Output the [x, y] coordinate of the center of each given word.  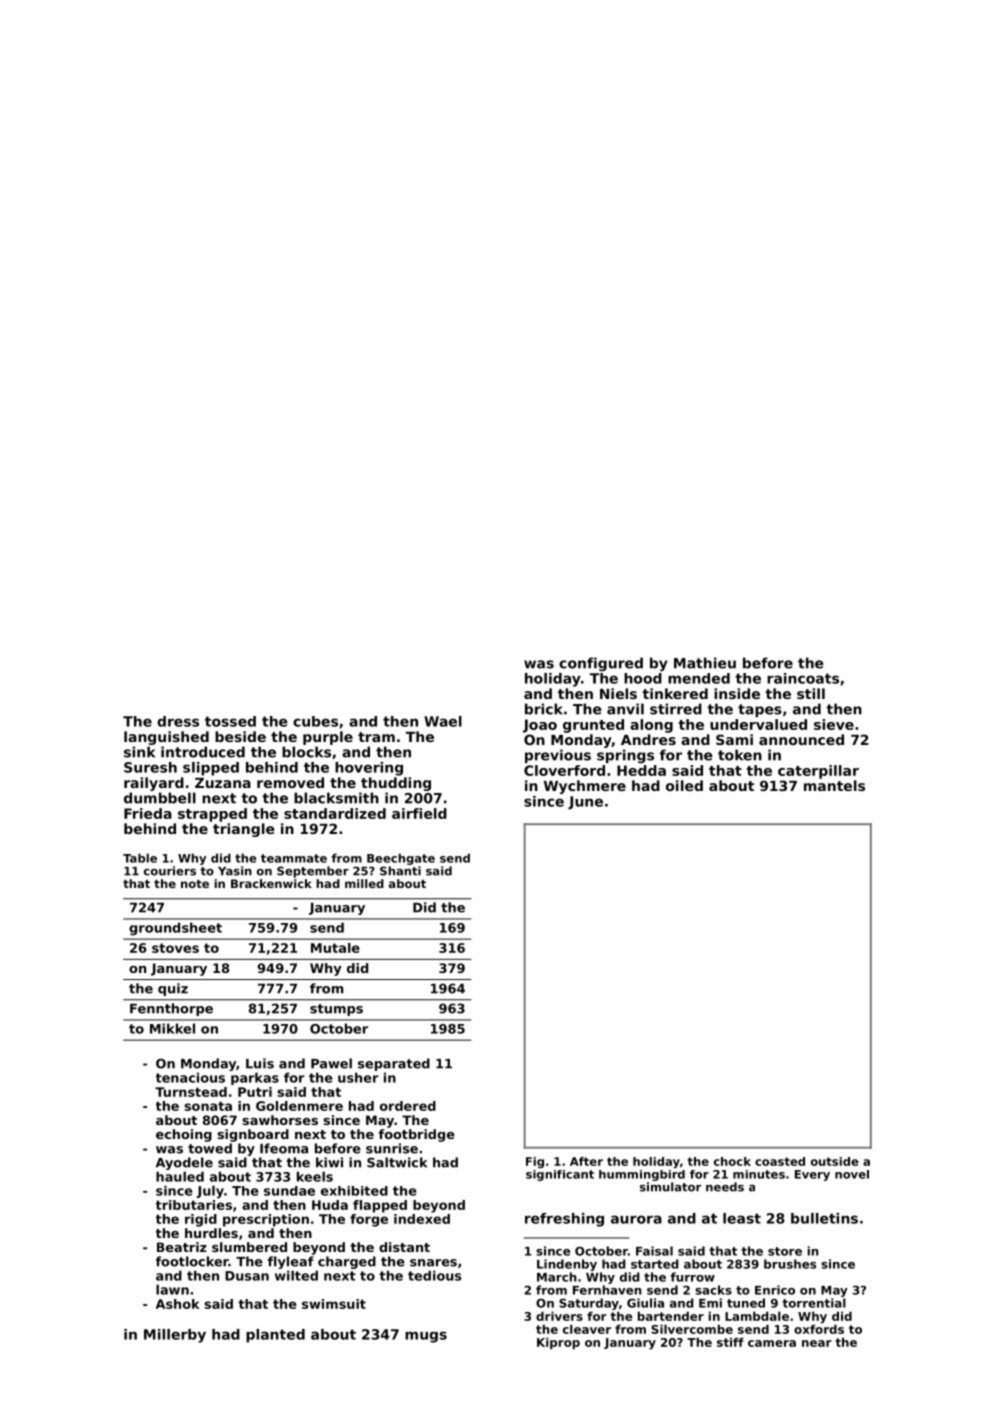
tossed [230, 721]
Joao [540, 726]
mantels [834, 785]
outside [835, 1161]
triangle [243, 830]
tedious [434, 1275]
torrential [814, 1303]
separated [394, 1064]
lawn [172, 1289]
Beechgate [401, 859]
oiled [684, 785]
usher [358, 1077]
